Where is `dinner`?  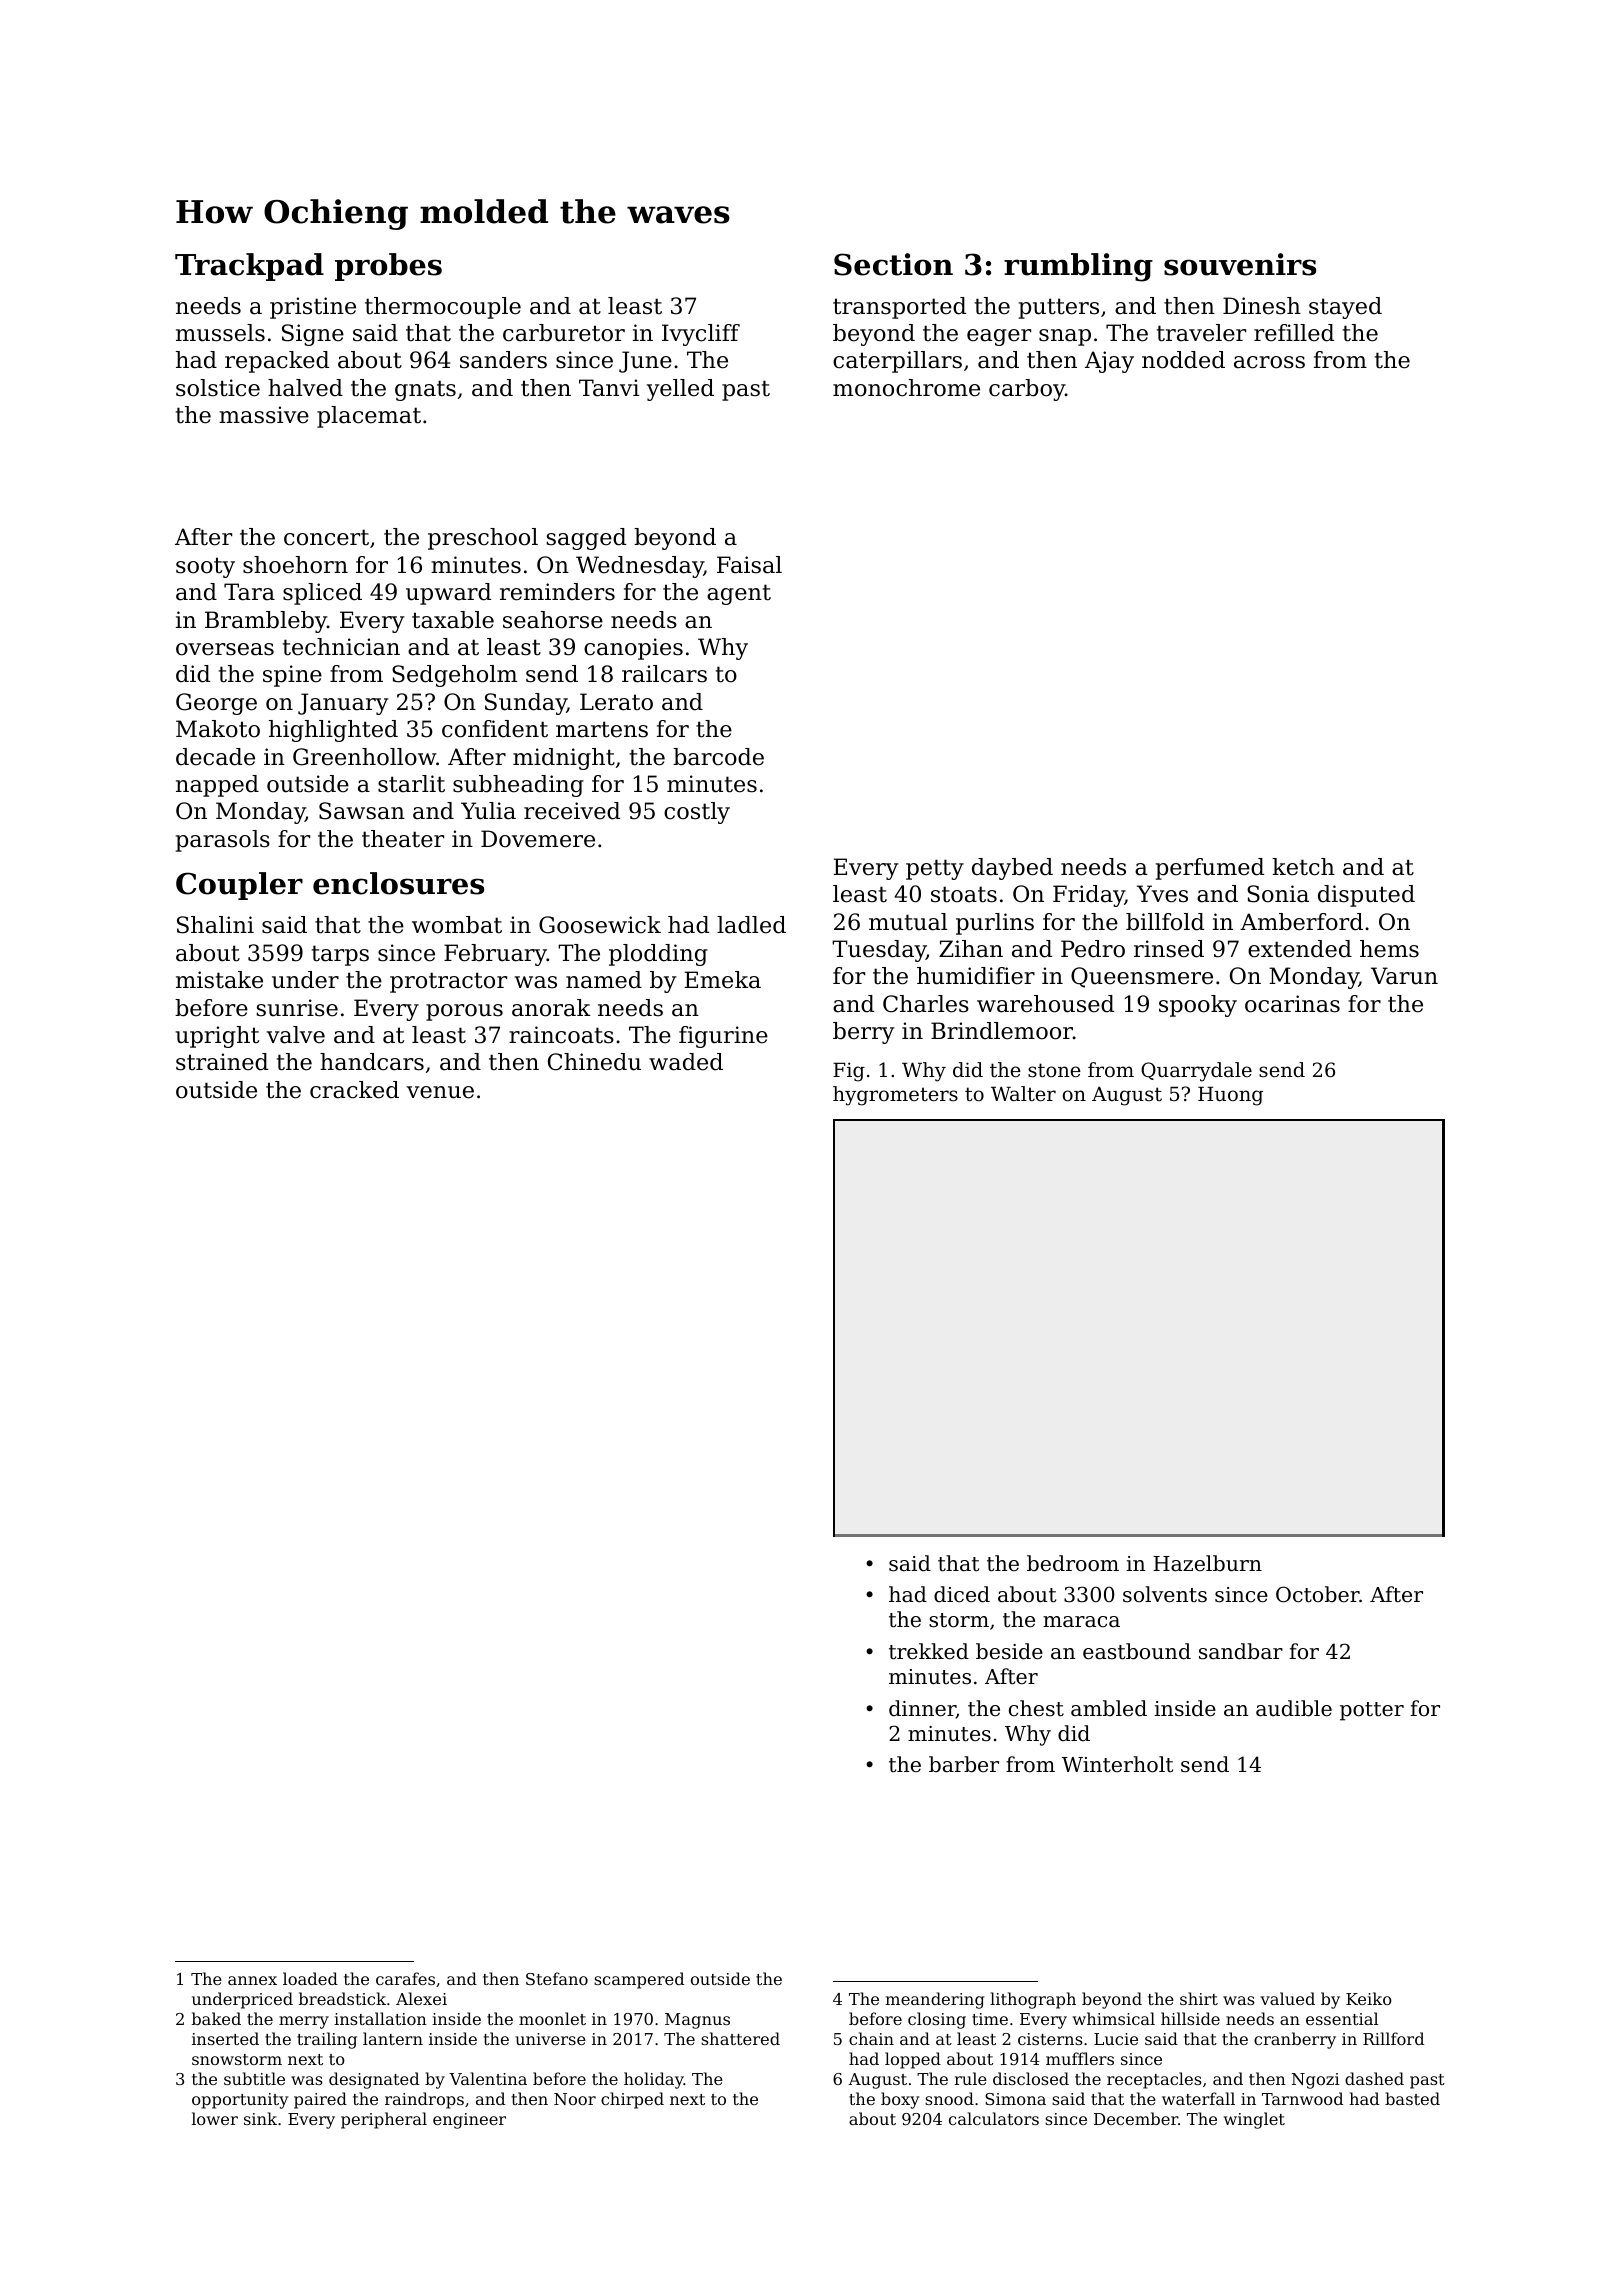
dinner is located at coordinates (922, 1709).
